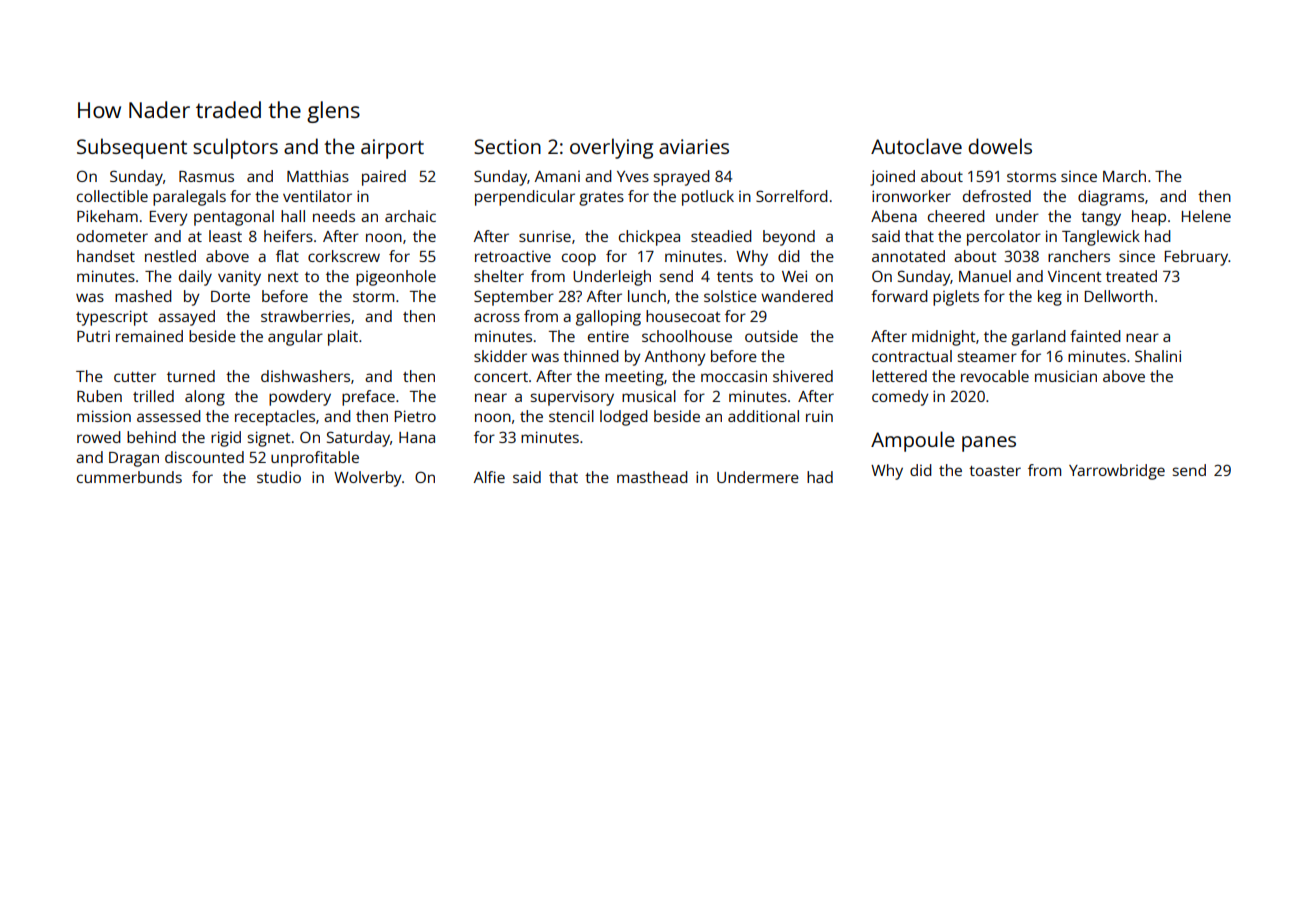 The height and width of the screenshot is (924, 1308). Describe the element at coordinates (652, 477) in the screenshot. I see `masthead` at that location.
